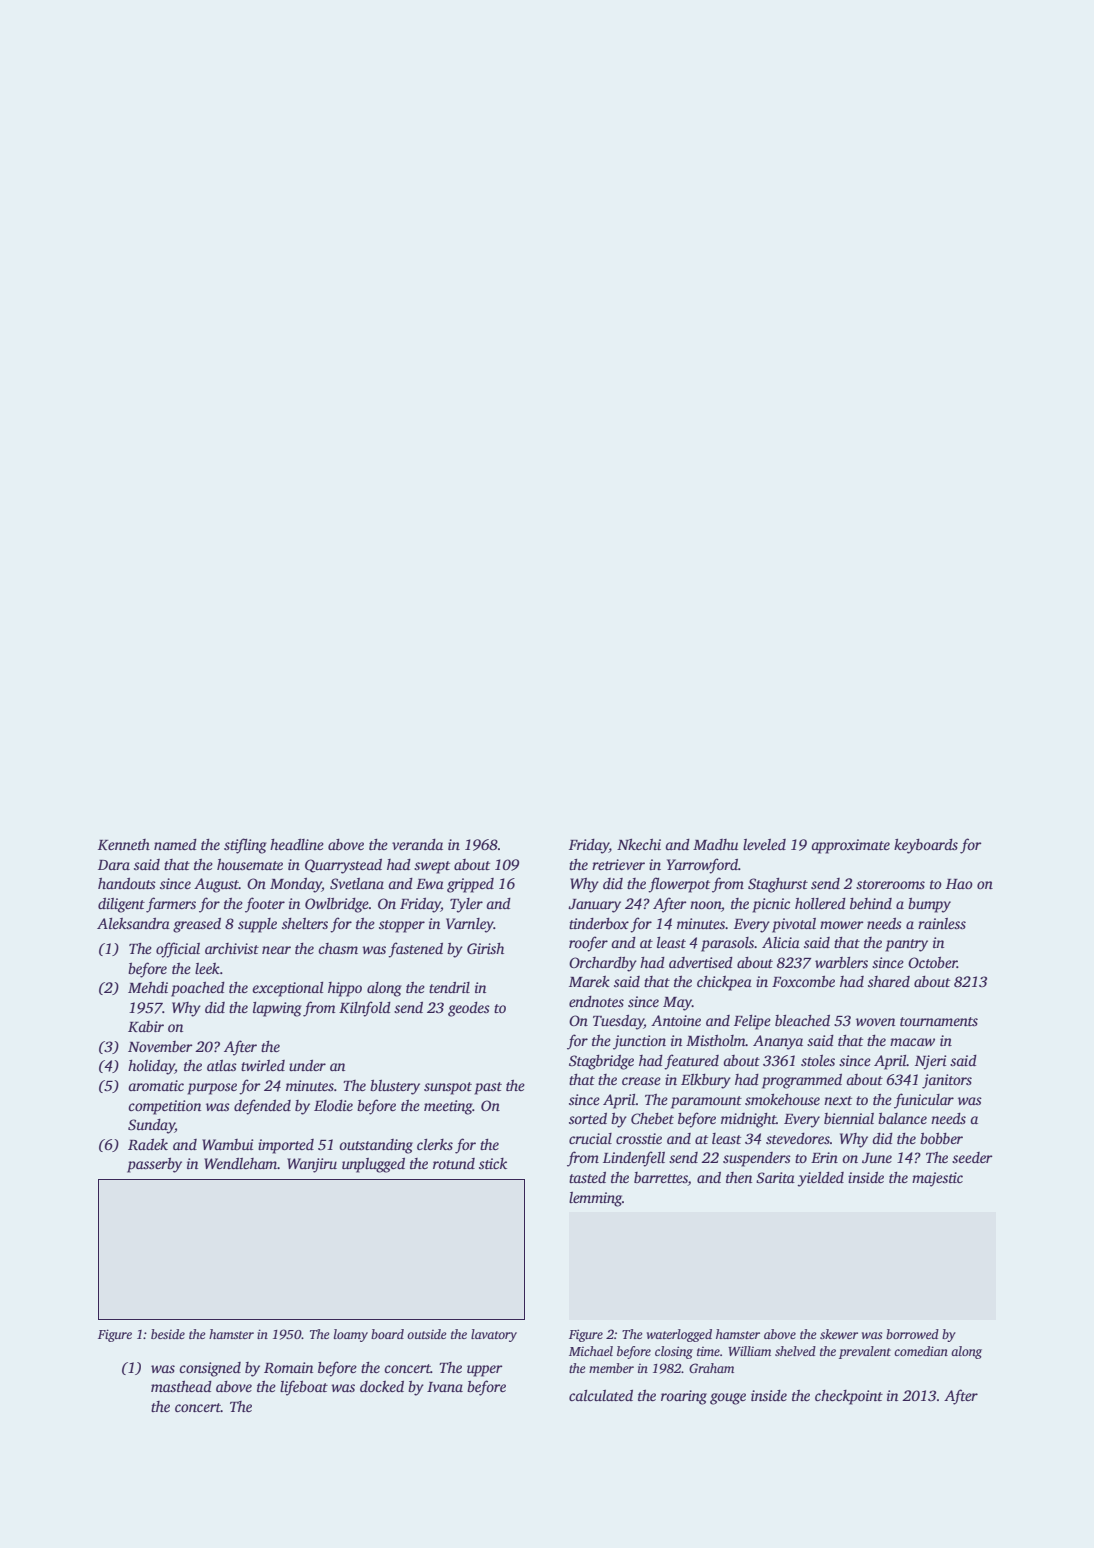  Describe the element at coordinates (684, 1397) in the page. I see `roaring` at that location.
